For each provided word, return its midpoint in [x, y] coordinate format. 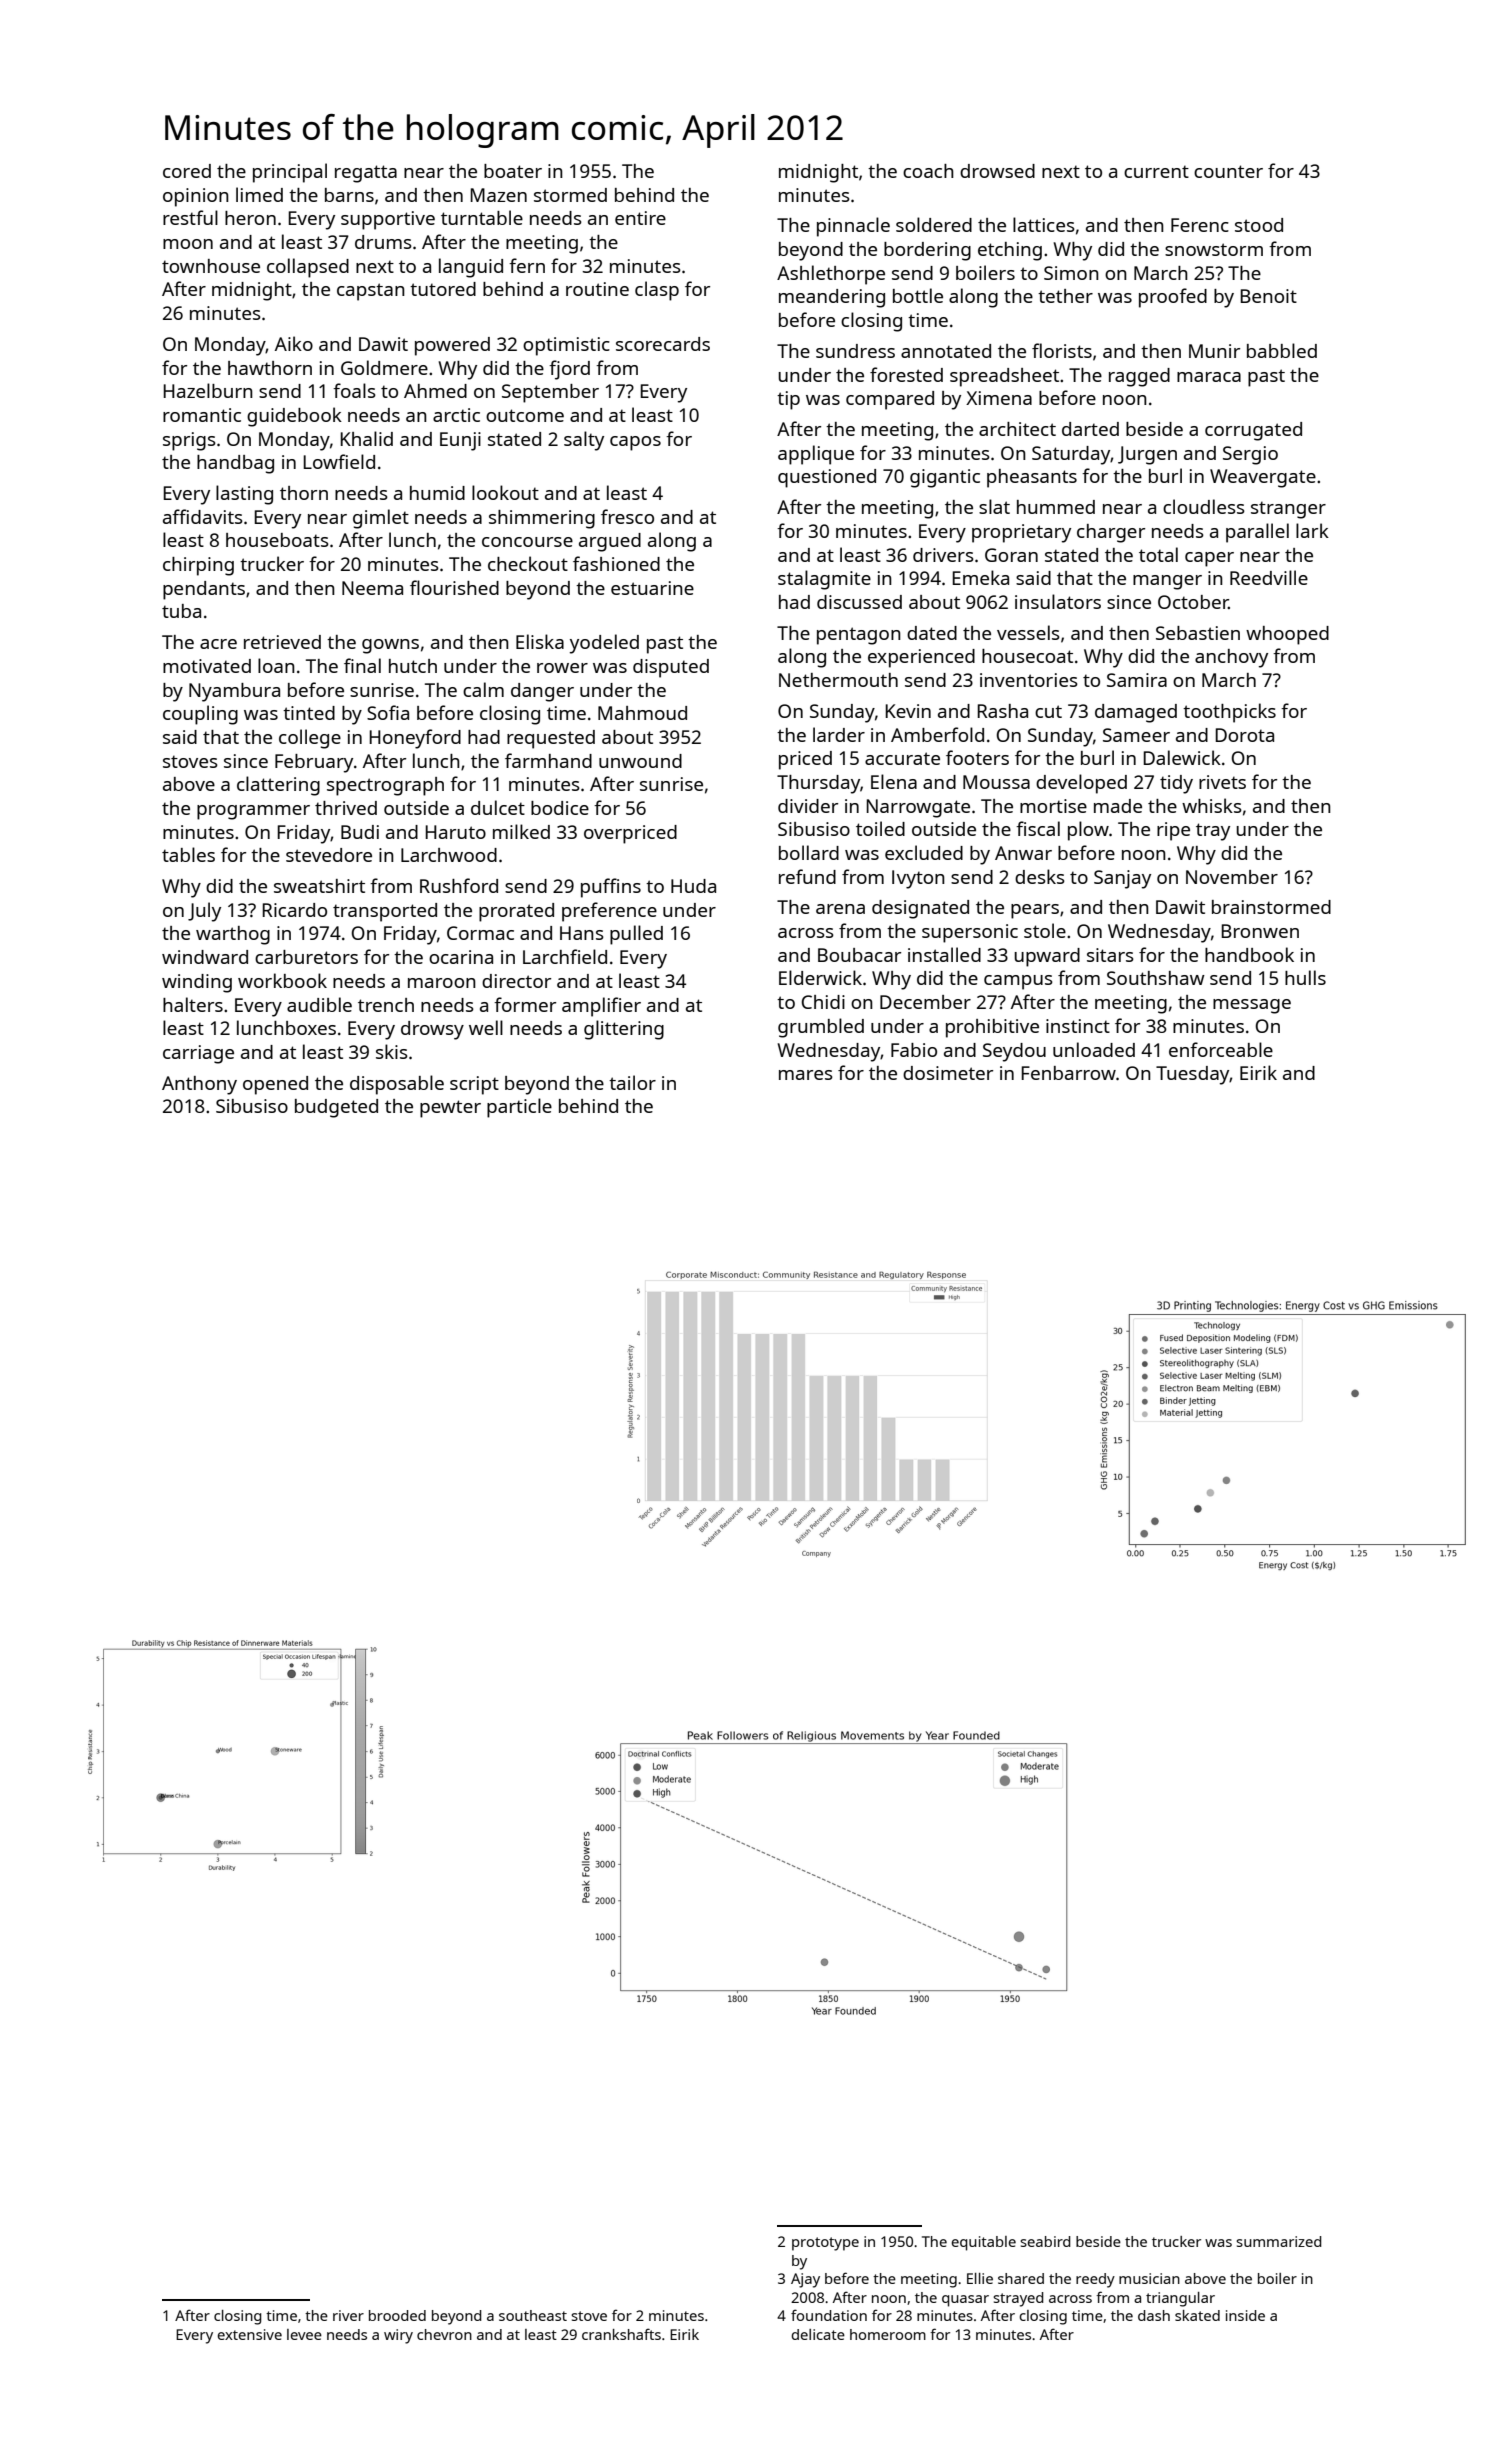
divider [808, 806]
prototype [825, 2244]
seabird [1045, 2241]
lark [1312, 530]
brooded [397, 2315]
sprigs [189, 441]
